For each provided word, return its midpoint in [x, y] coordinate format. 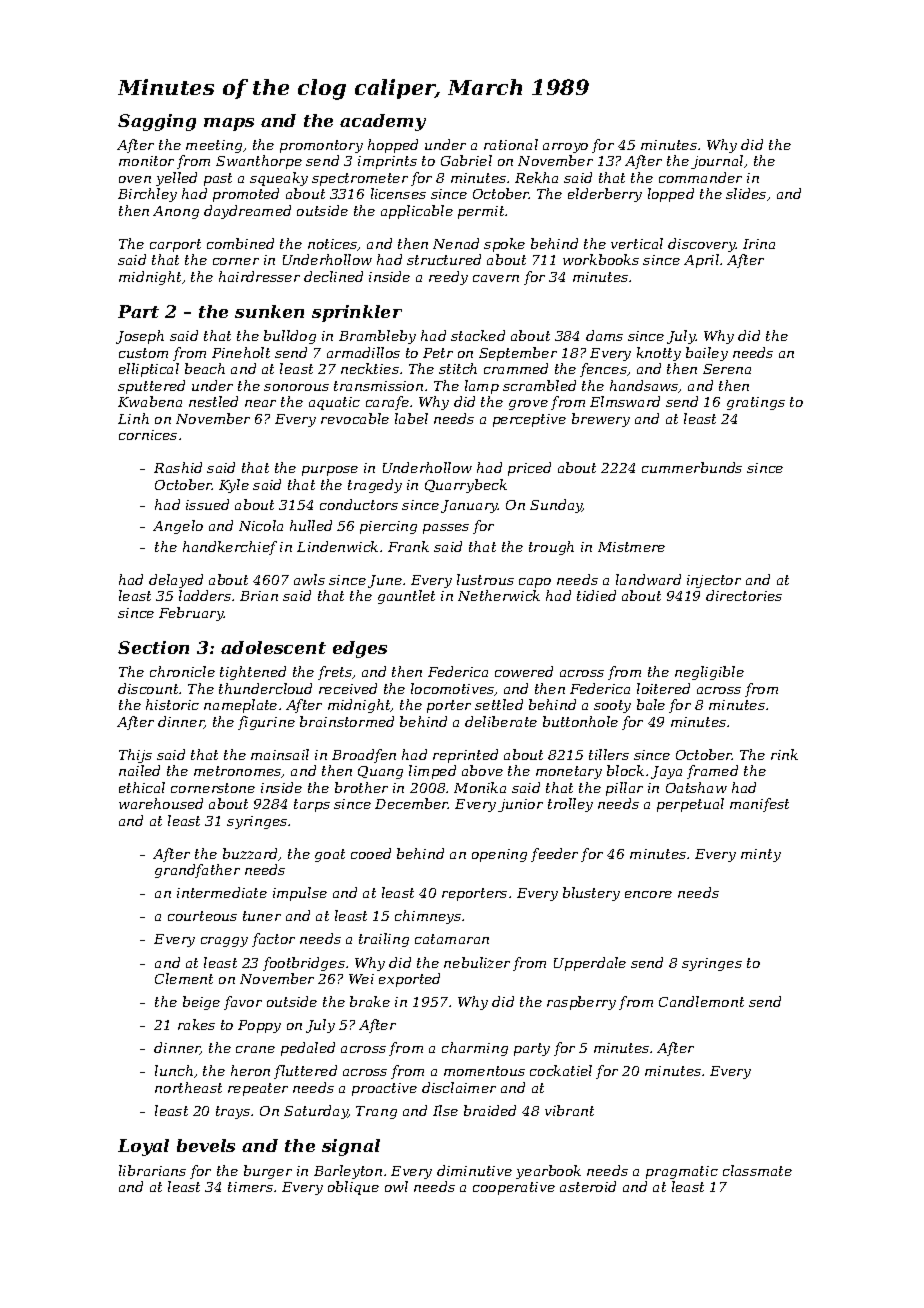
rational [511, 144]
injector [714, 581]
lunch [174, 1070]
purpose [330, 471]
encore [648, 894]
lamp [482, 387]
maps [229, 124]
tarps [312, 805]
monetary [569, 772]
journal [717, 162]
